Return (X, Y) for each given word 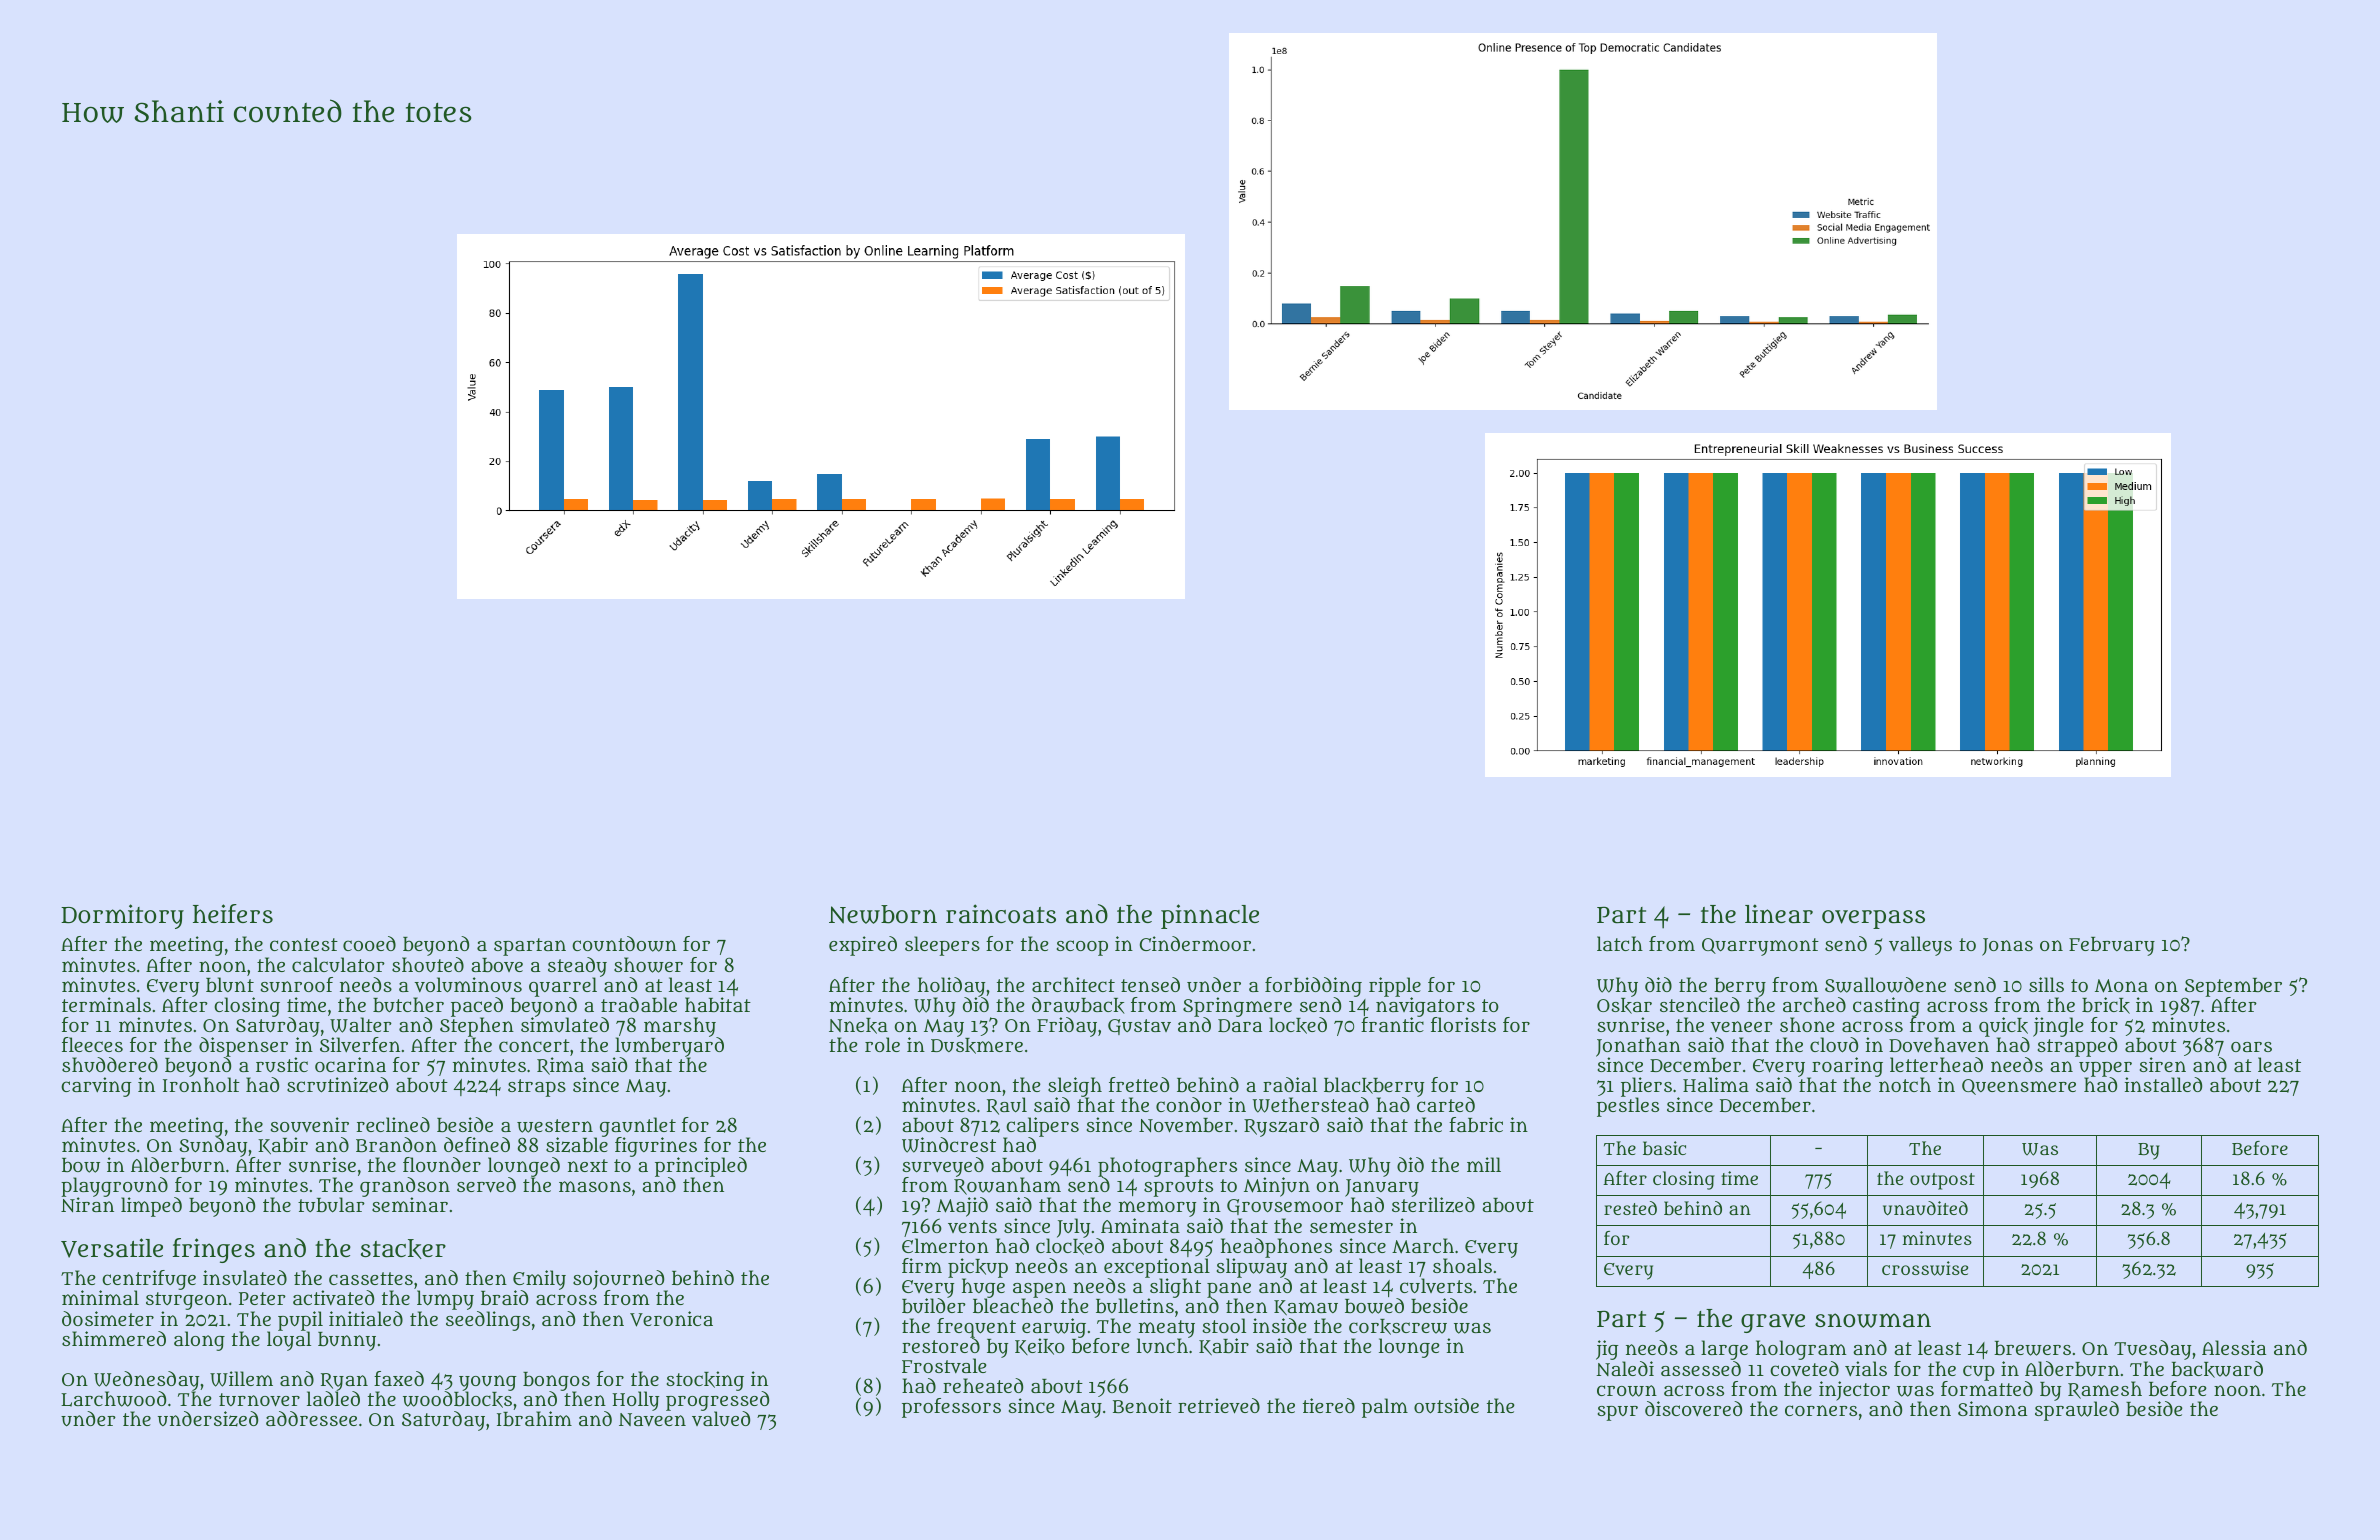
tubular (331, 1205)
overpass (1873, 919)
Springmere (1237, 1007)
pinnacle (1210, 916)
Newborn (883, 914)
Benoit (1142, 1405)
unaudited (1925, 1208)
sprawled (2077, 1411)
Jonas (2007, 947)
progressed (717, 1401)
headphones (1276, 1248)
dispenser (243, 1047)
